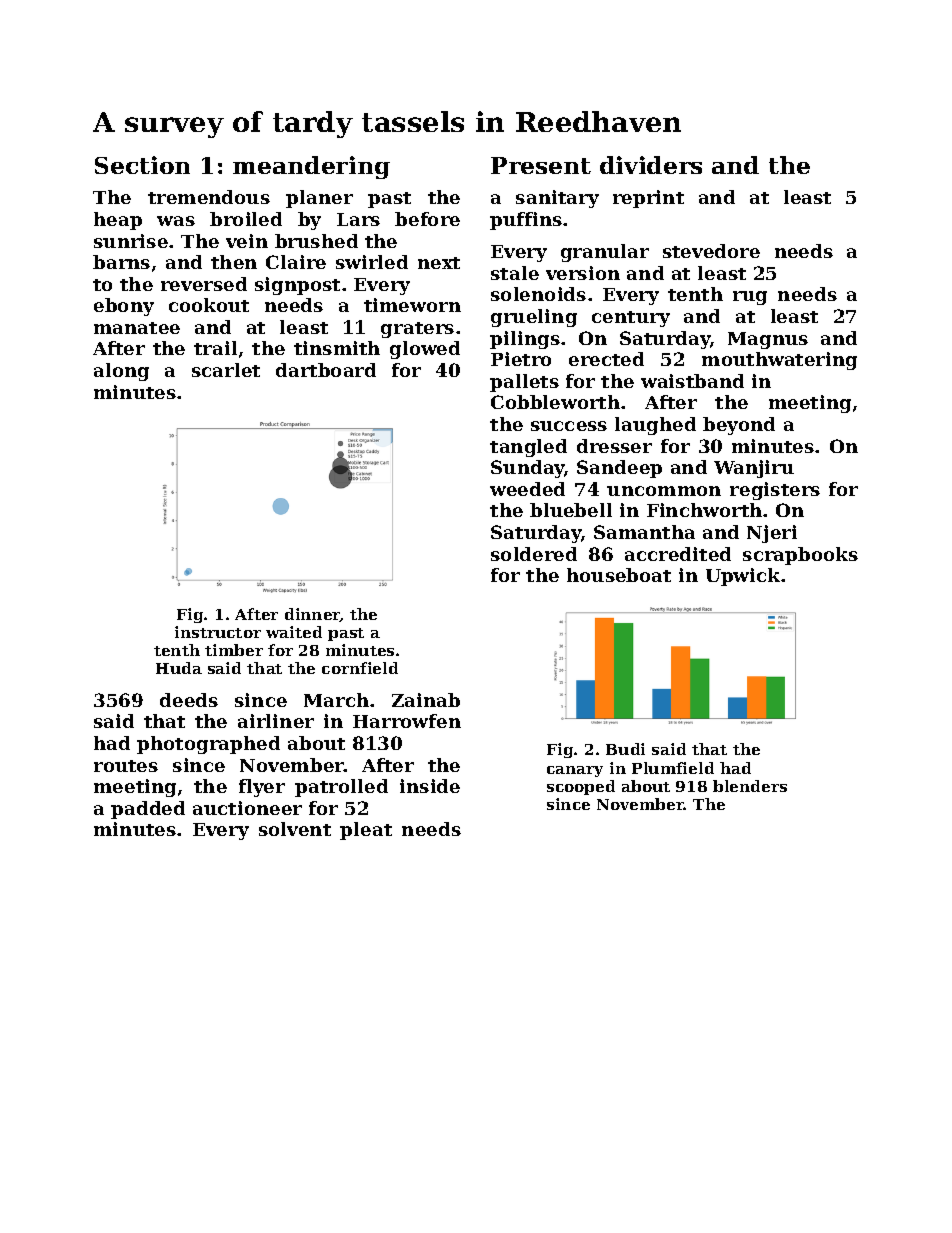 The height and width of the page is (1233, 952). What do you see at coordinates (439, 263) in the page?
I see `next` at bounding box center [439, 263].
